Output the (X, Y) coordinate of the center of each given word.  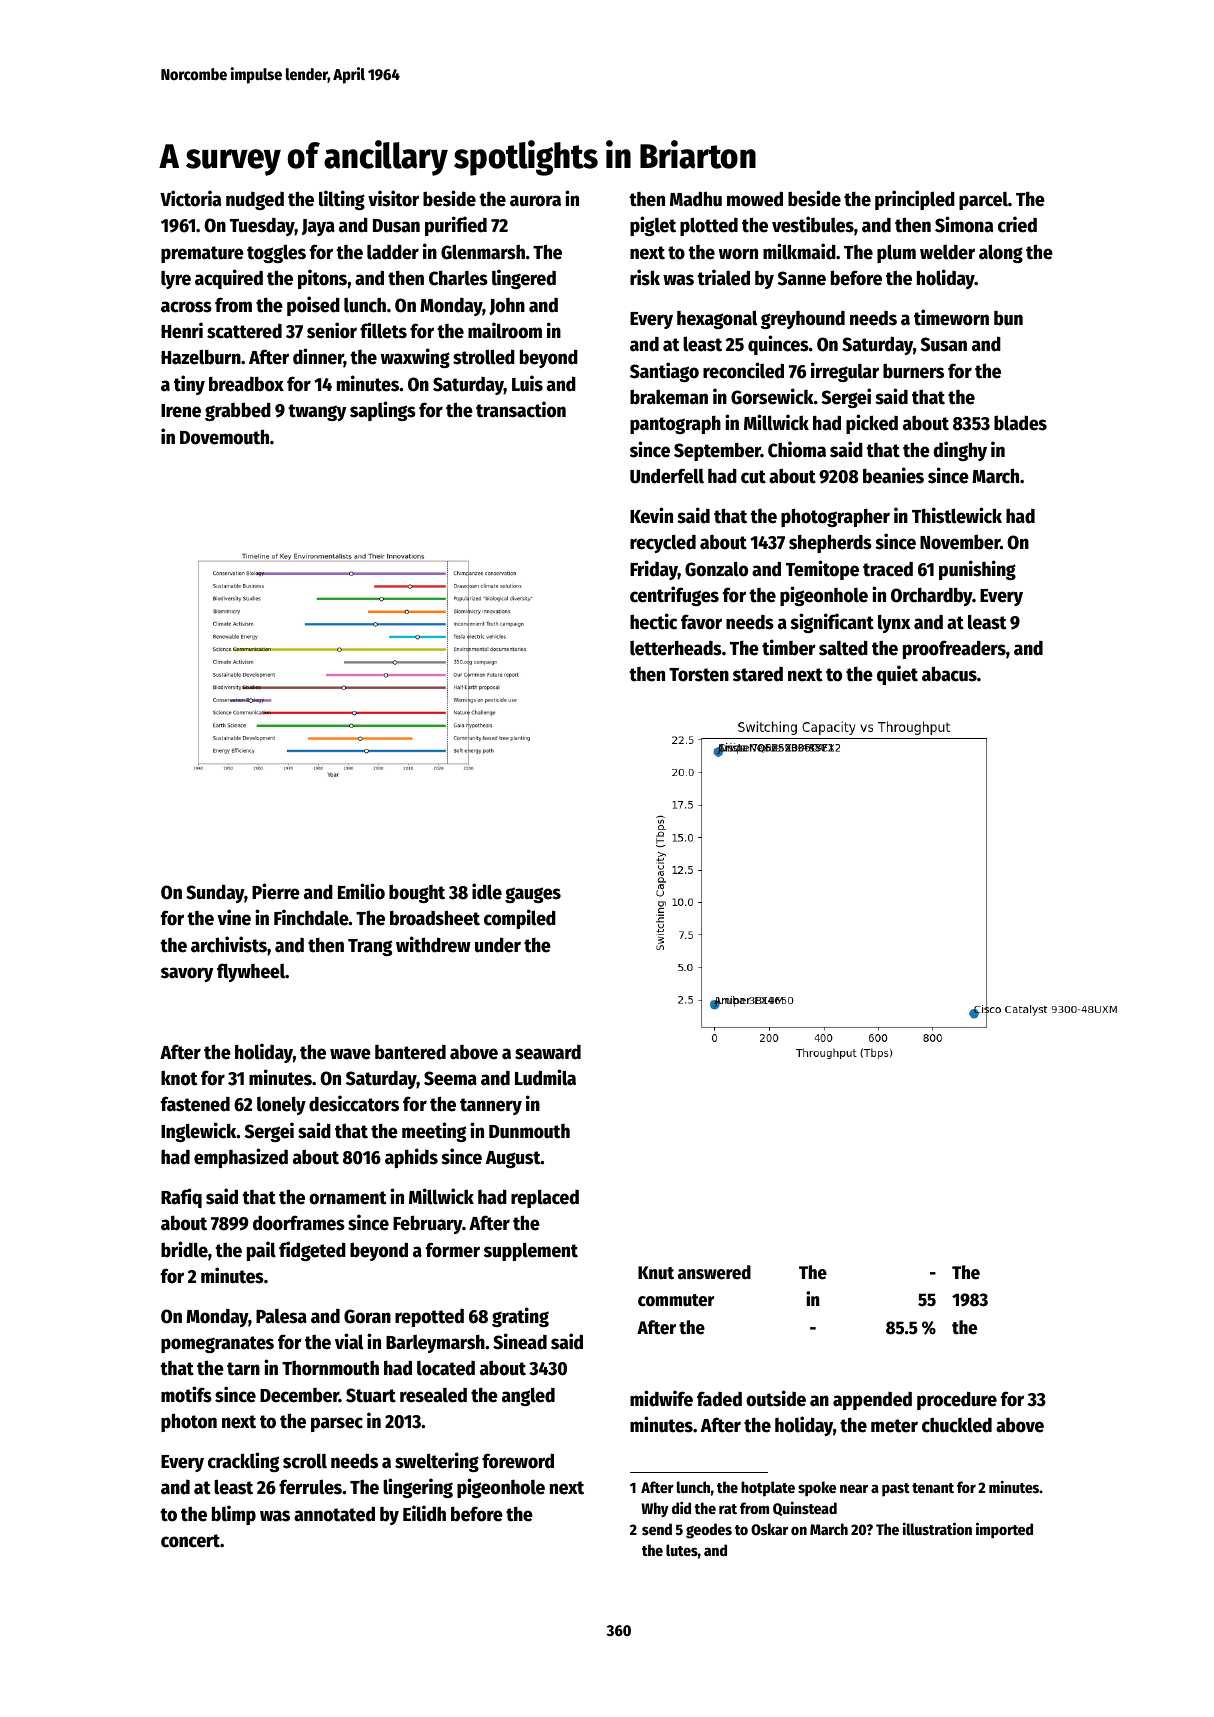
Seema (450, 1078)
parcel (983, 201)
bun (1008, 318)
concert (190, 1541)
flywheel (251, 972)
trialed (723, 277)
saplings (383, 411)
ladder (393, 252)
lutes (682, 1550)
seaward (548, 1052)
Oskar (769, 1529)
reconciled (743, 370)
